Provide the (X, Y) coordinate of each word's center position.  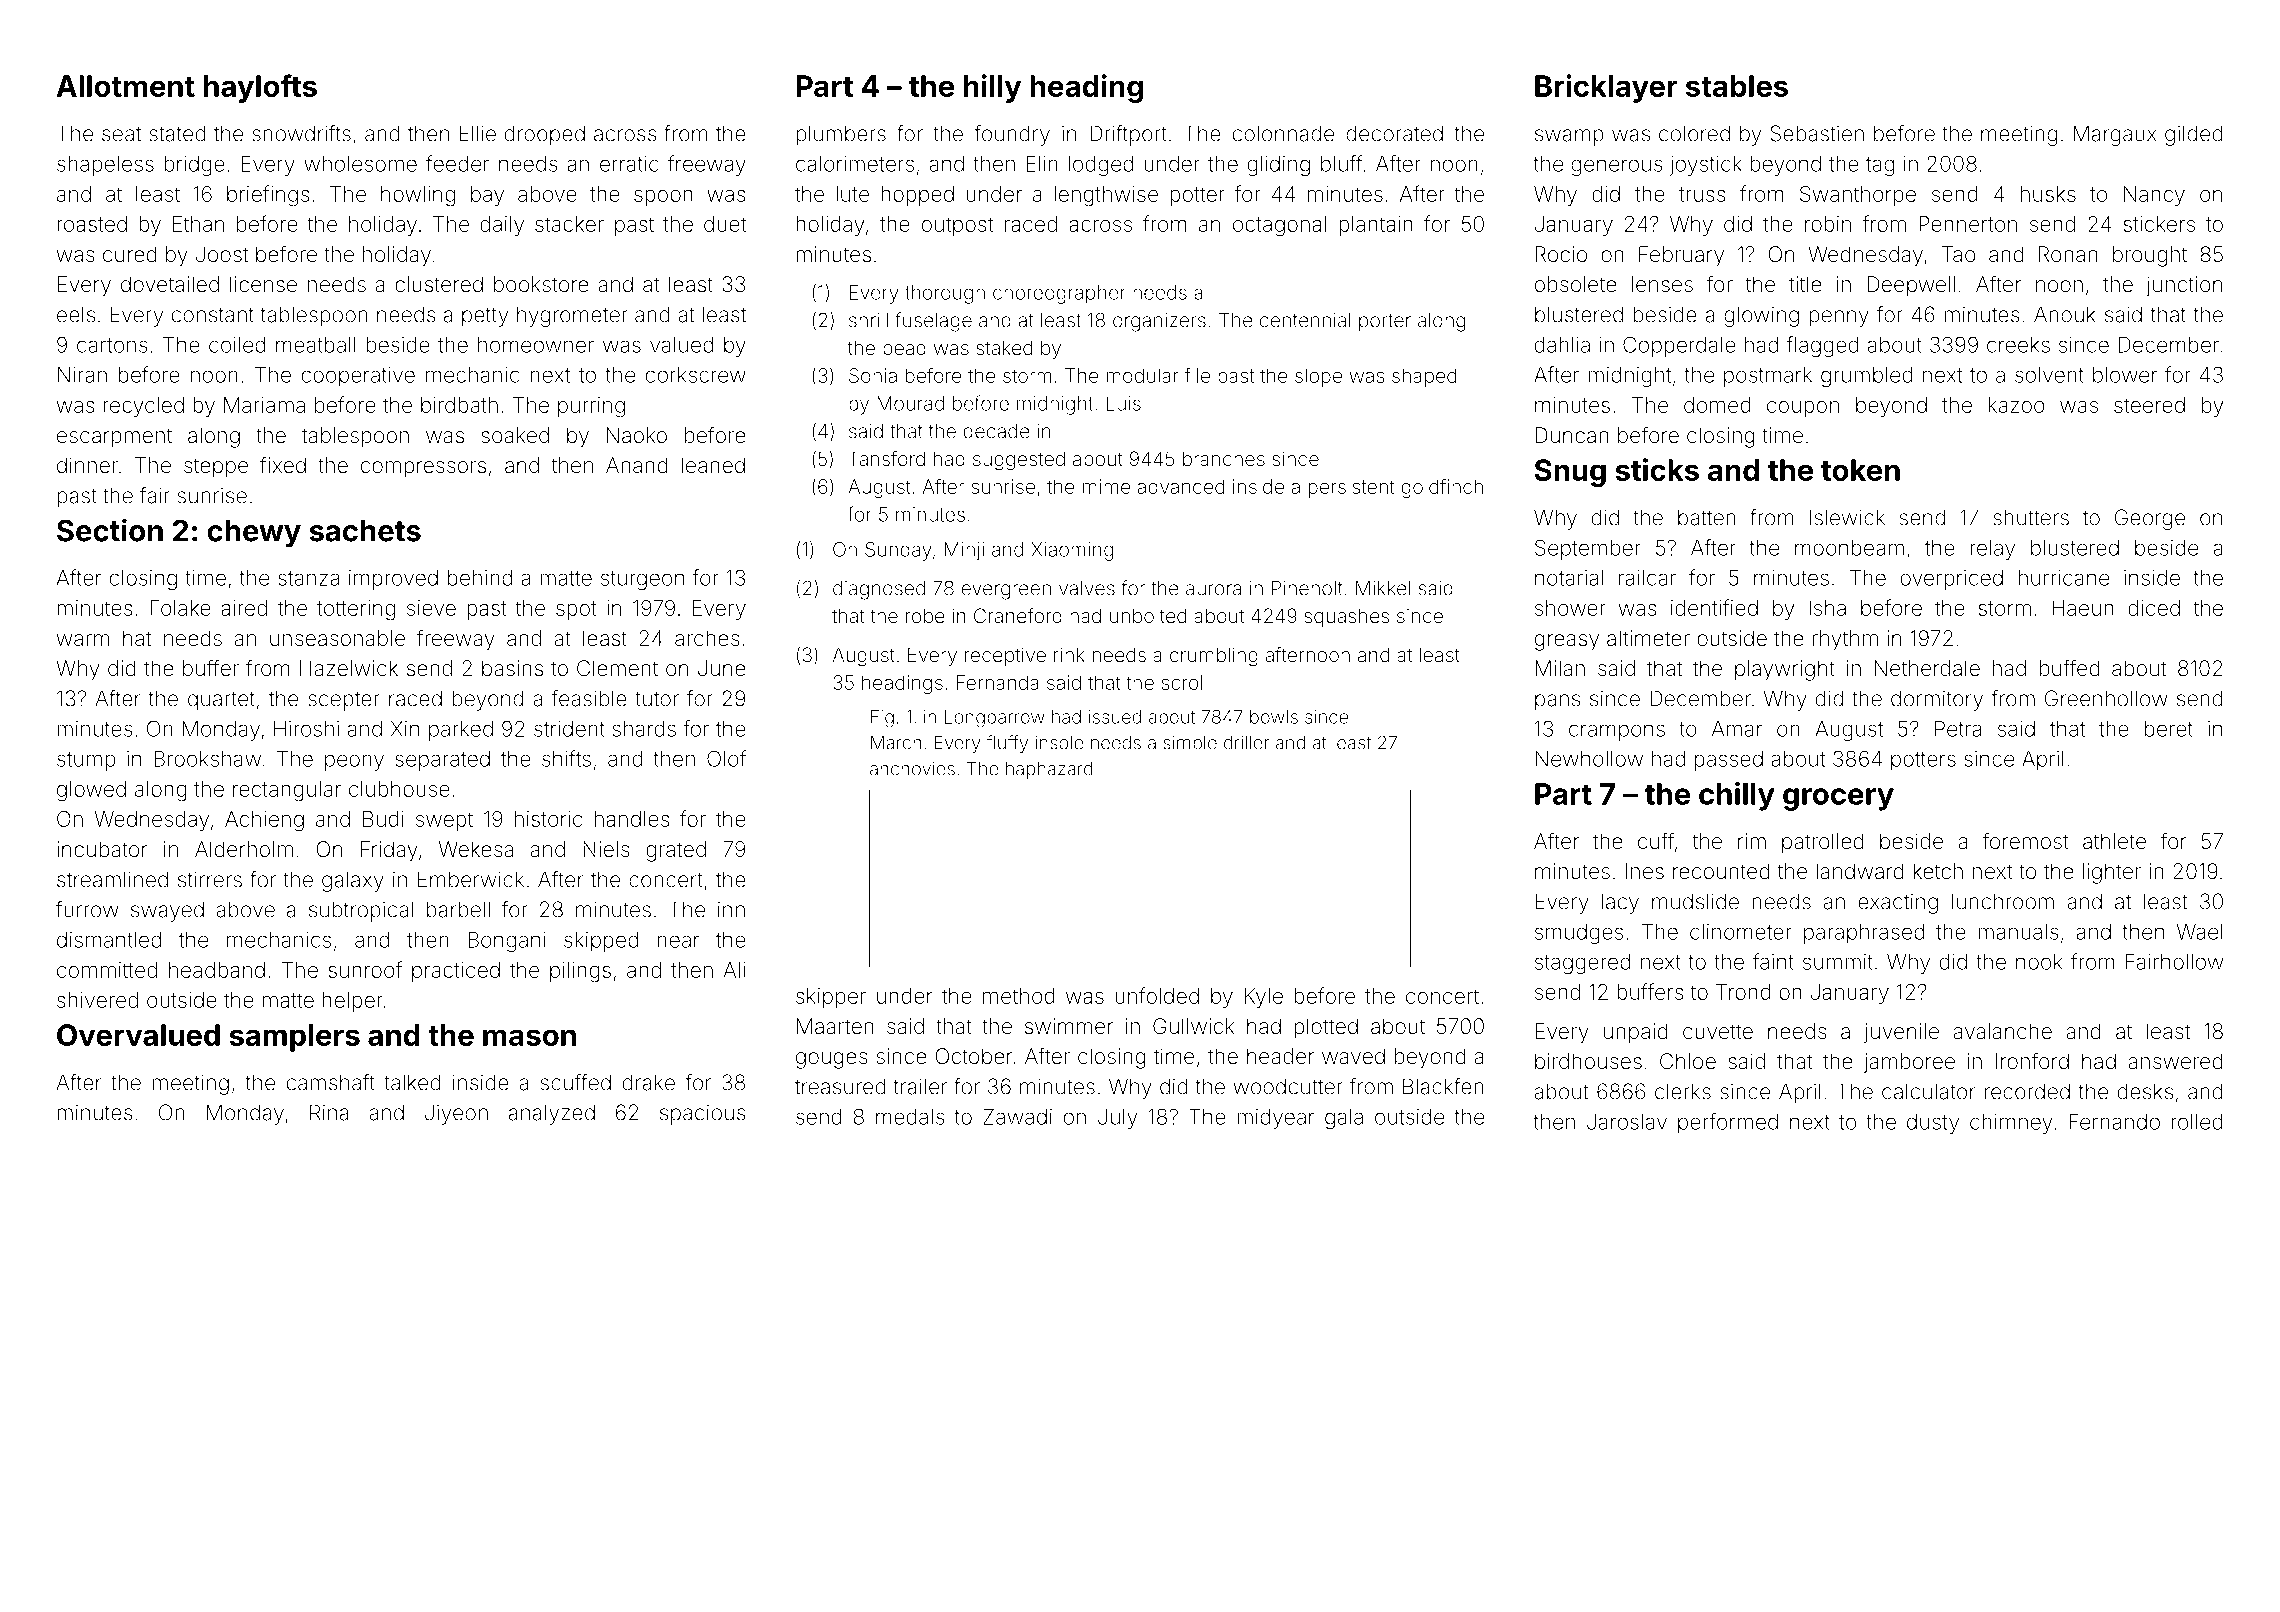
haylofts (260, 88)
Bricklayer (1606, 88)
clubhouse (399, 789)
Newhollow (1589, 759)
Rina (329, 1112)
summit (1838, 962)
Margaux (2115, 135)
